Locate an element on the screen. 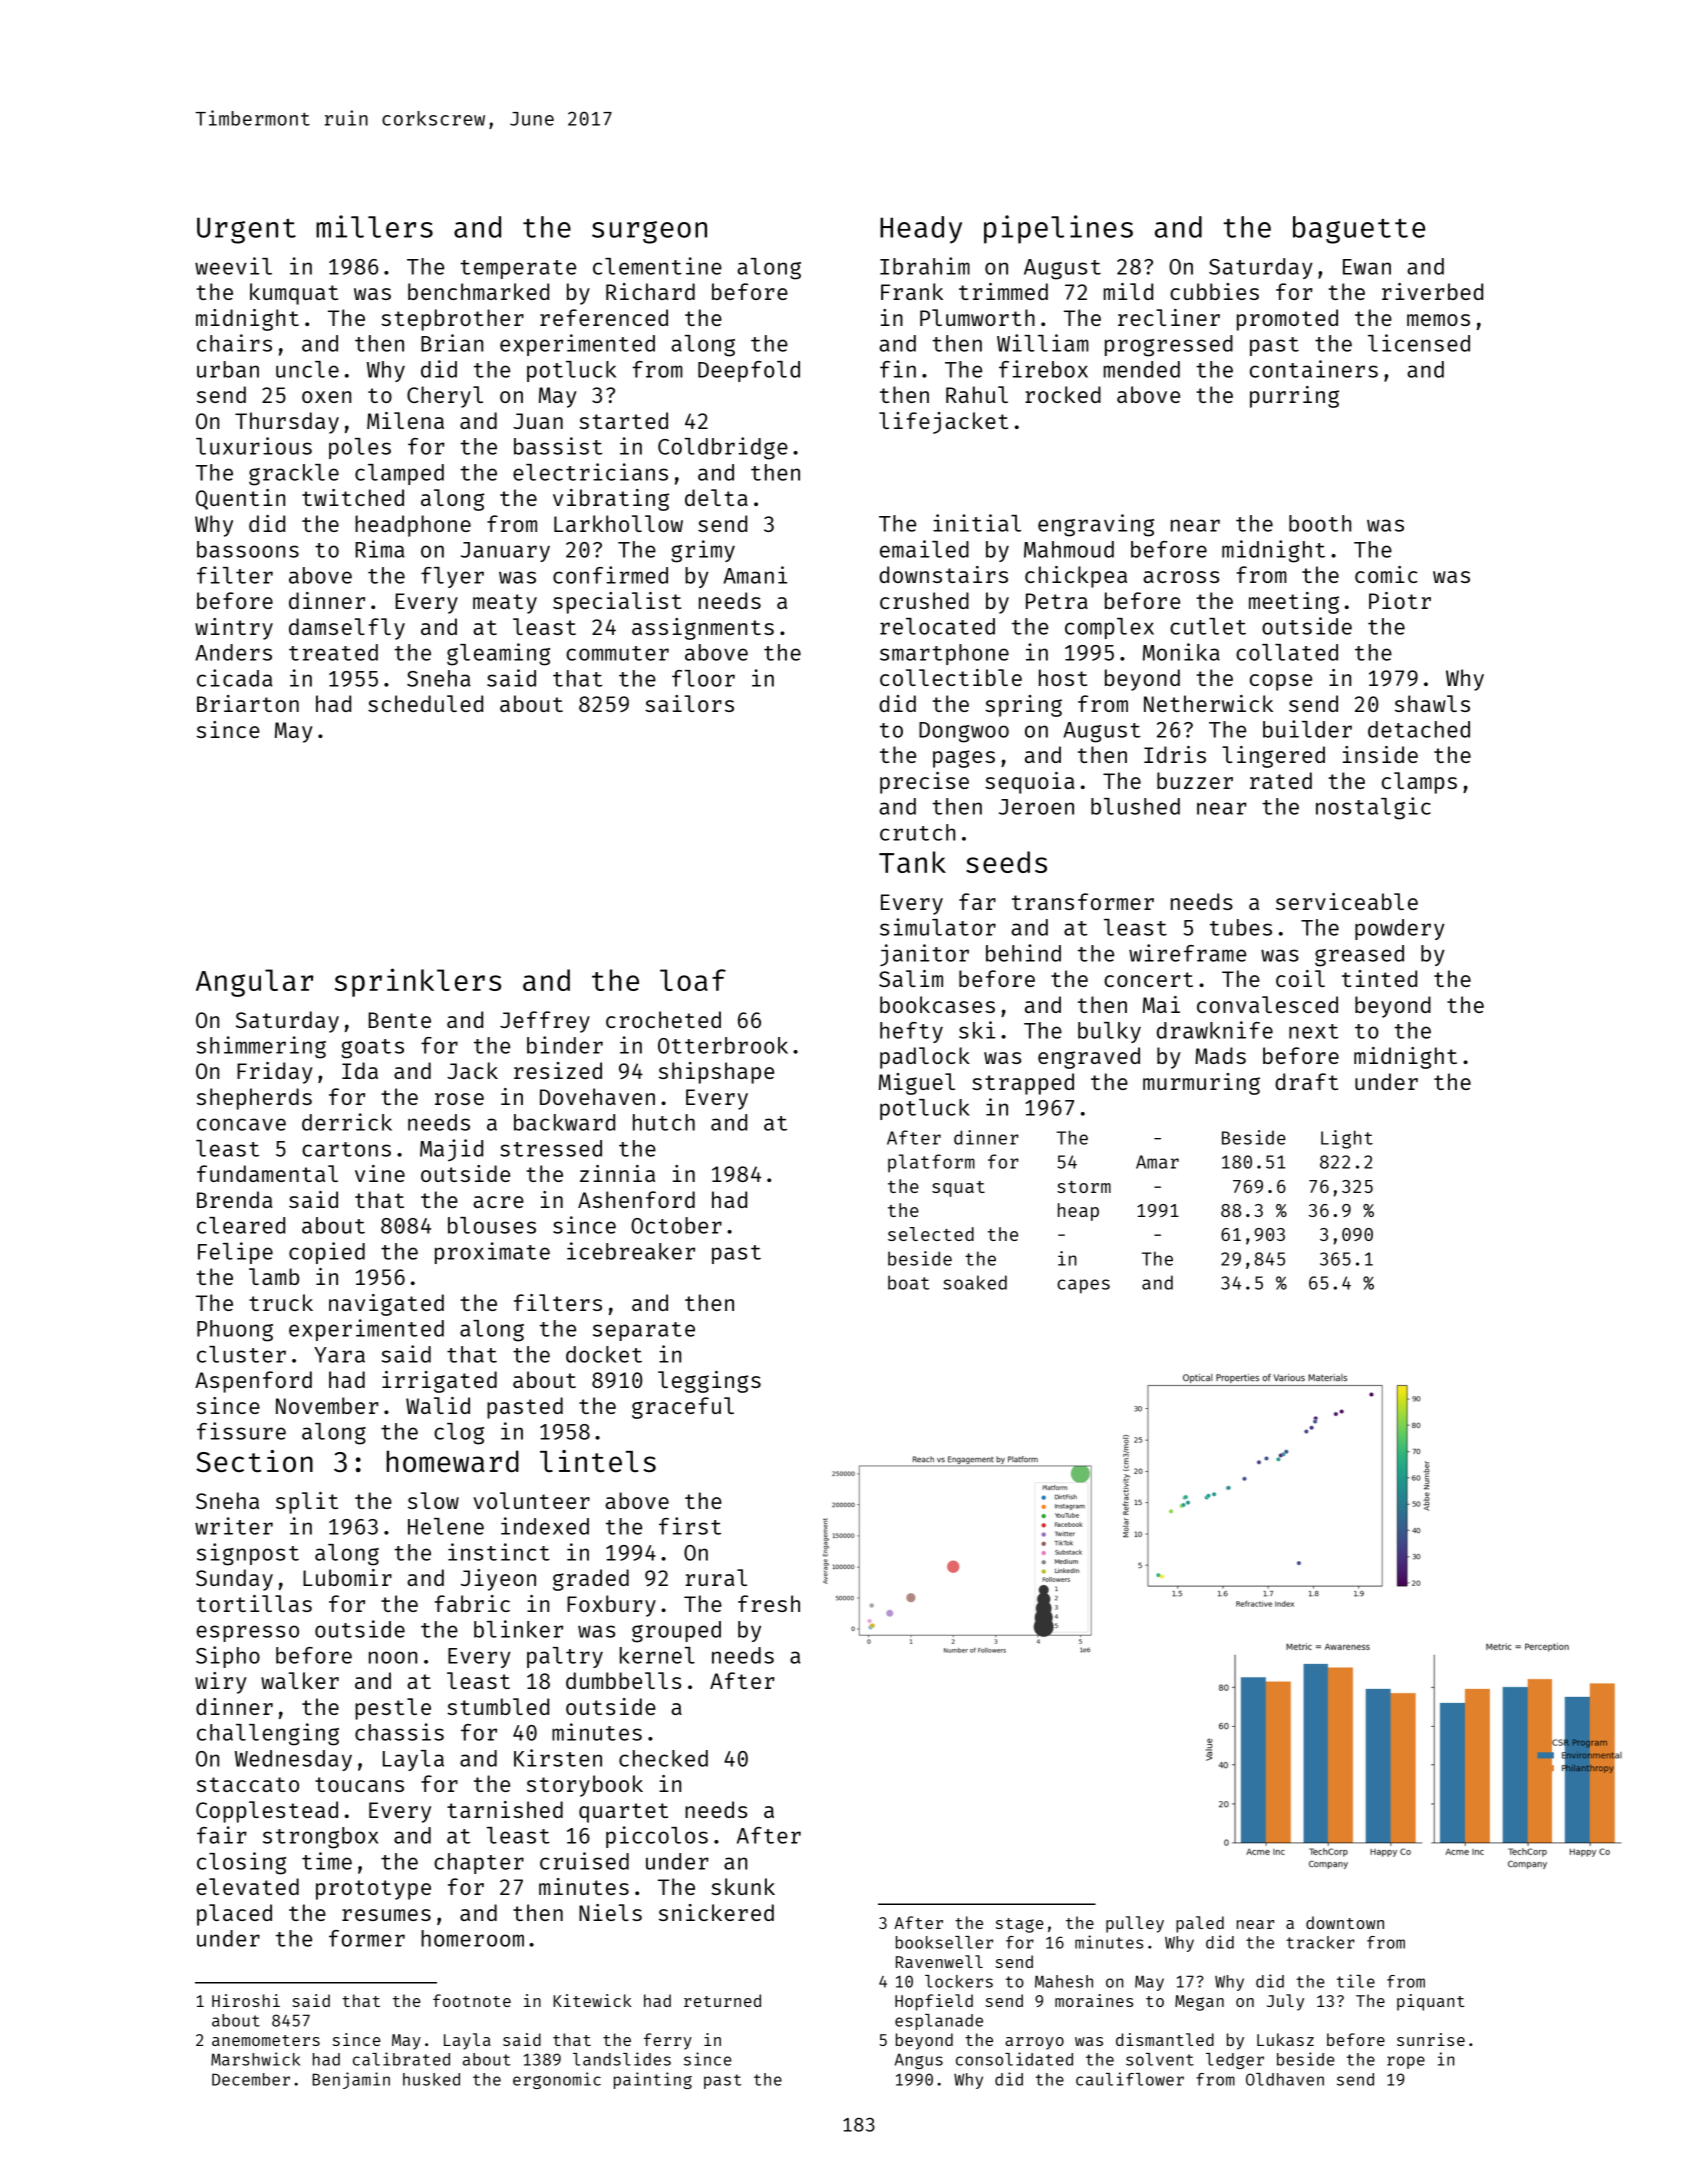 This screenshot has width=1683, height=2178. Benjamin is located at coordinates (351, 2080).
